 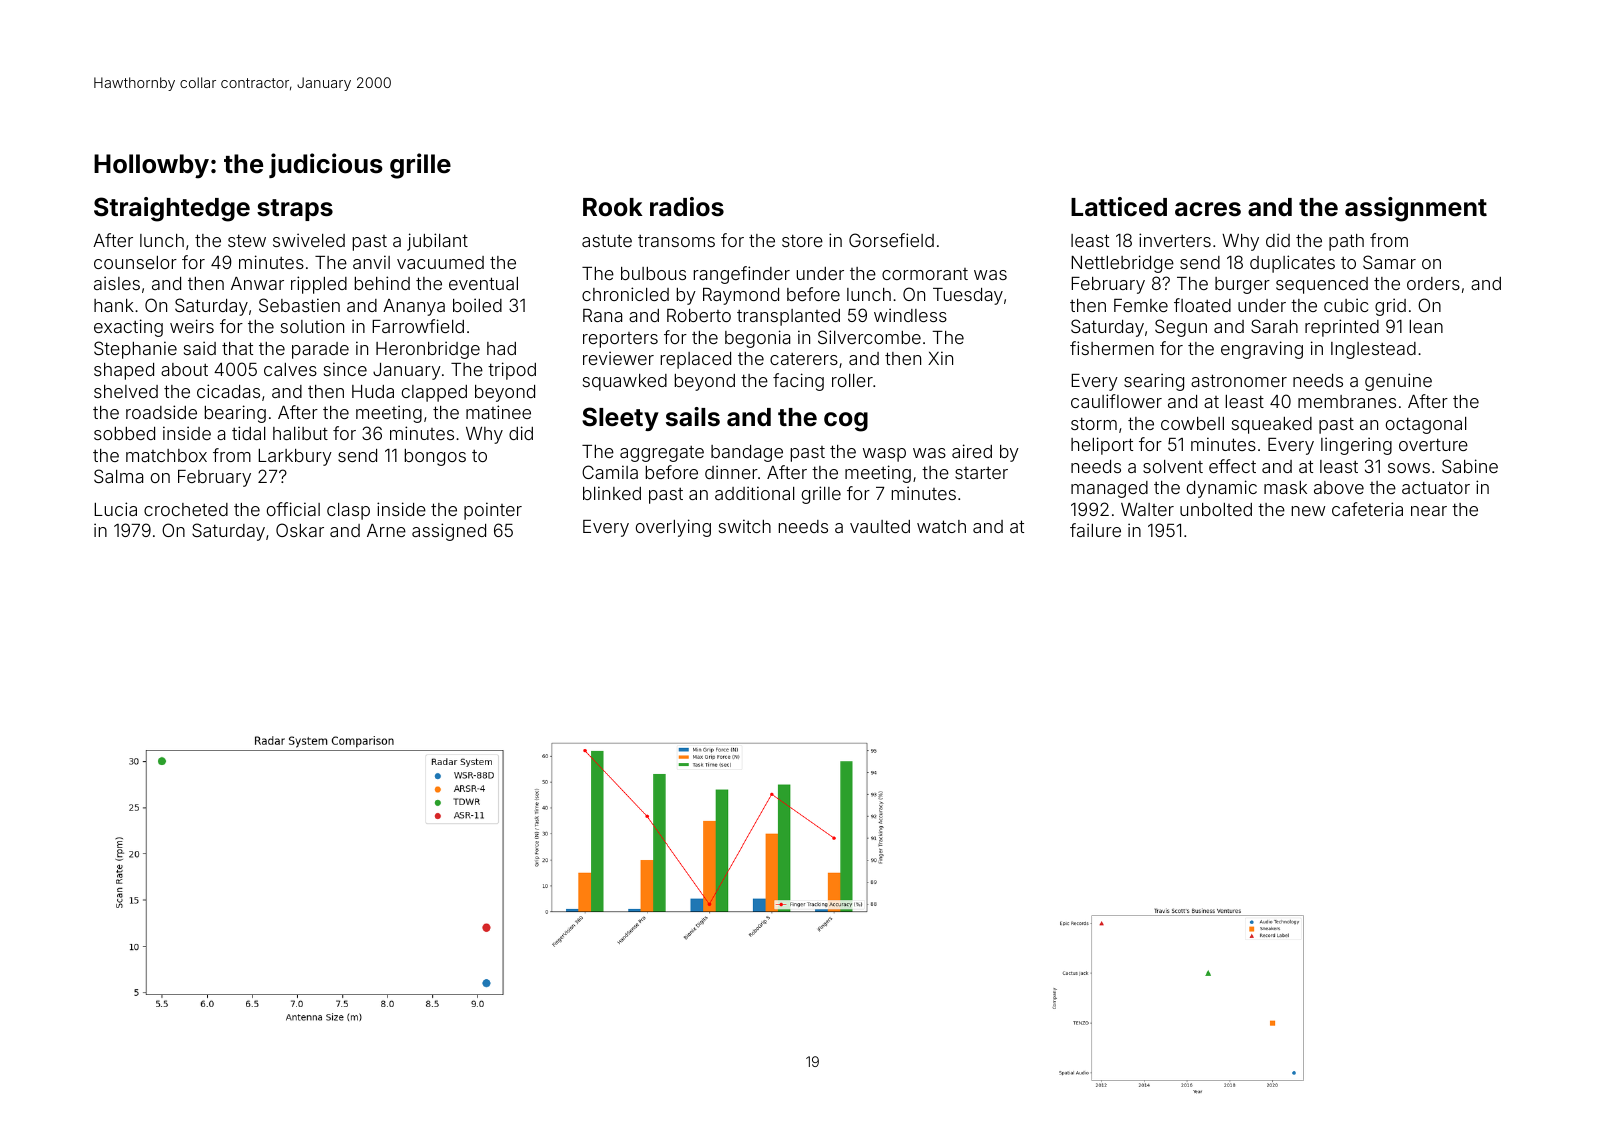 What do you see at coordinates (295, 210) in the document?
I see `straps` at bounding box center [295, 210].
